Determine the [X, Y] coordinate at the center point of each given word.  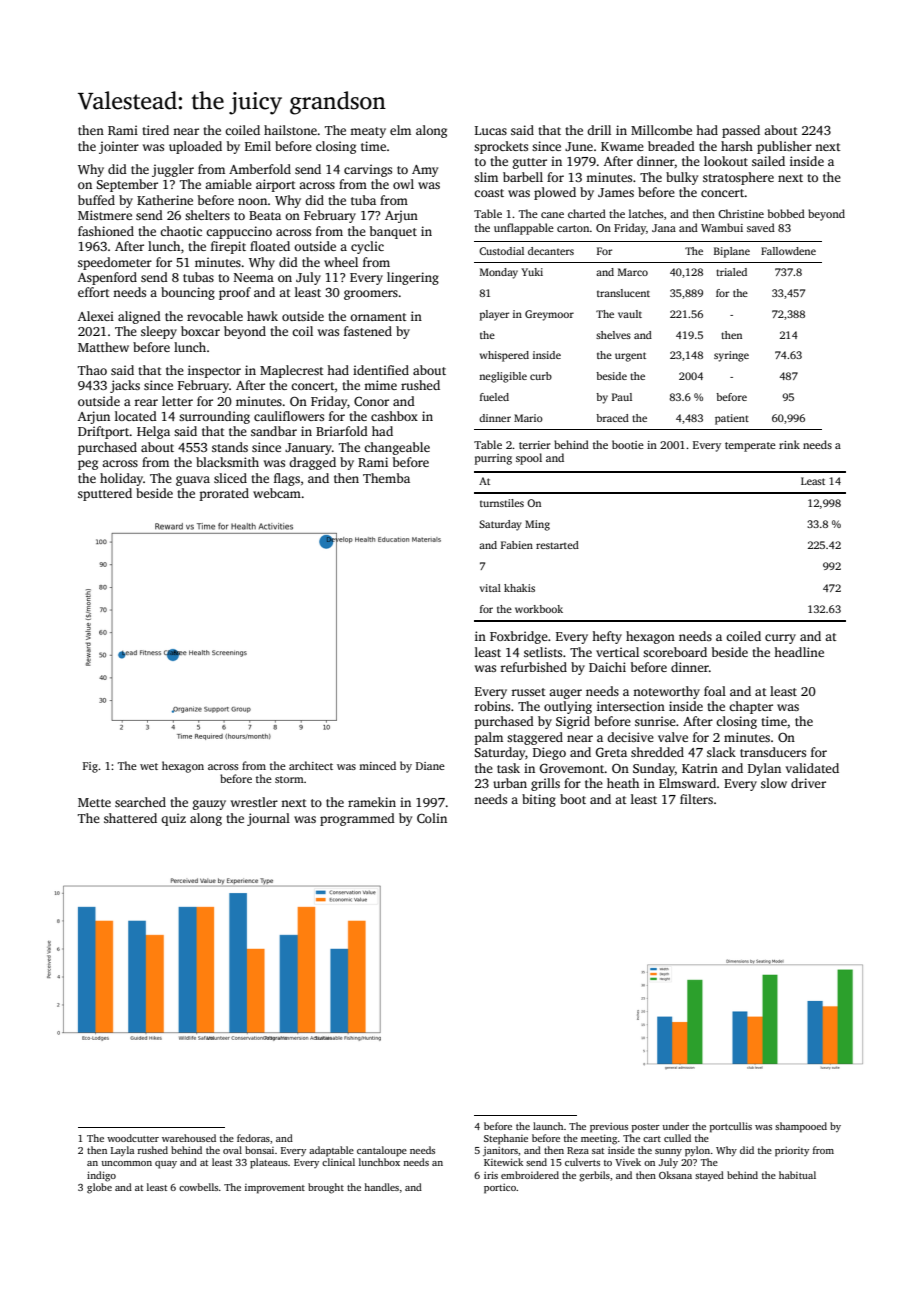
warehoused [189, 1138]
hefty [607, 637]
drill [599, 130]
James [616, 192]
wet [149, 766]
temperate [750, 447]
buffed [96, 200]
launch [548, 1126]
